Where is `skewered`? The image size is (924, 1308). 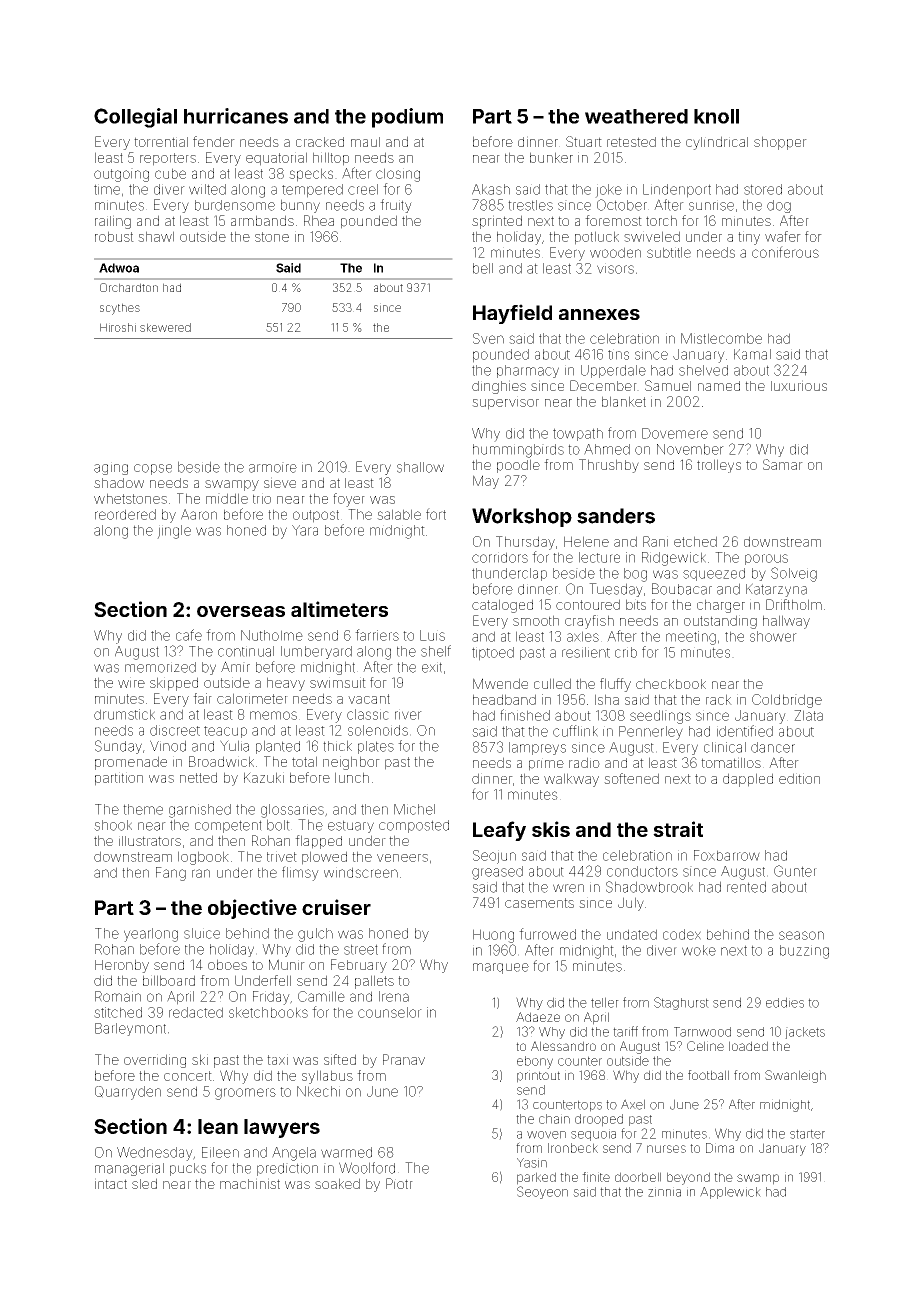
skewered is located at coordinates (165, 327).
